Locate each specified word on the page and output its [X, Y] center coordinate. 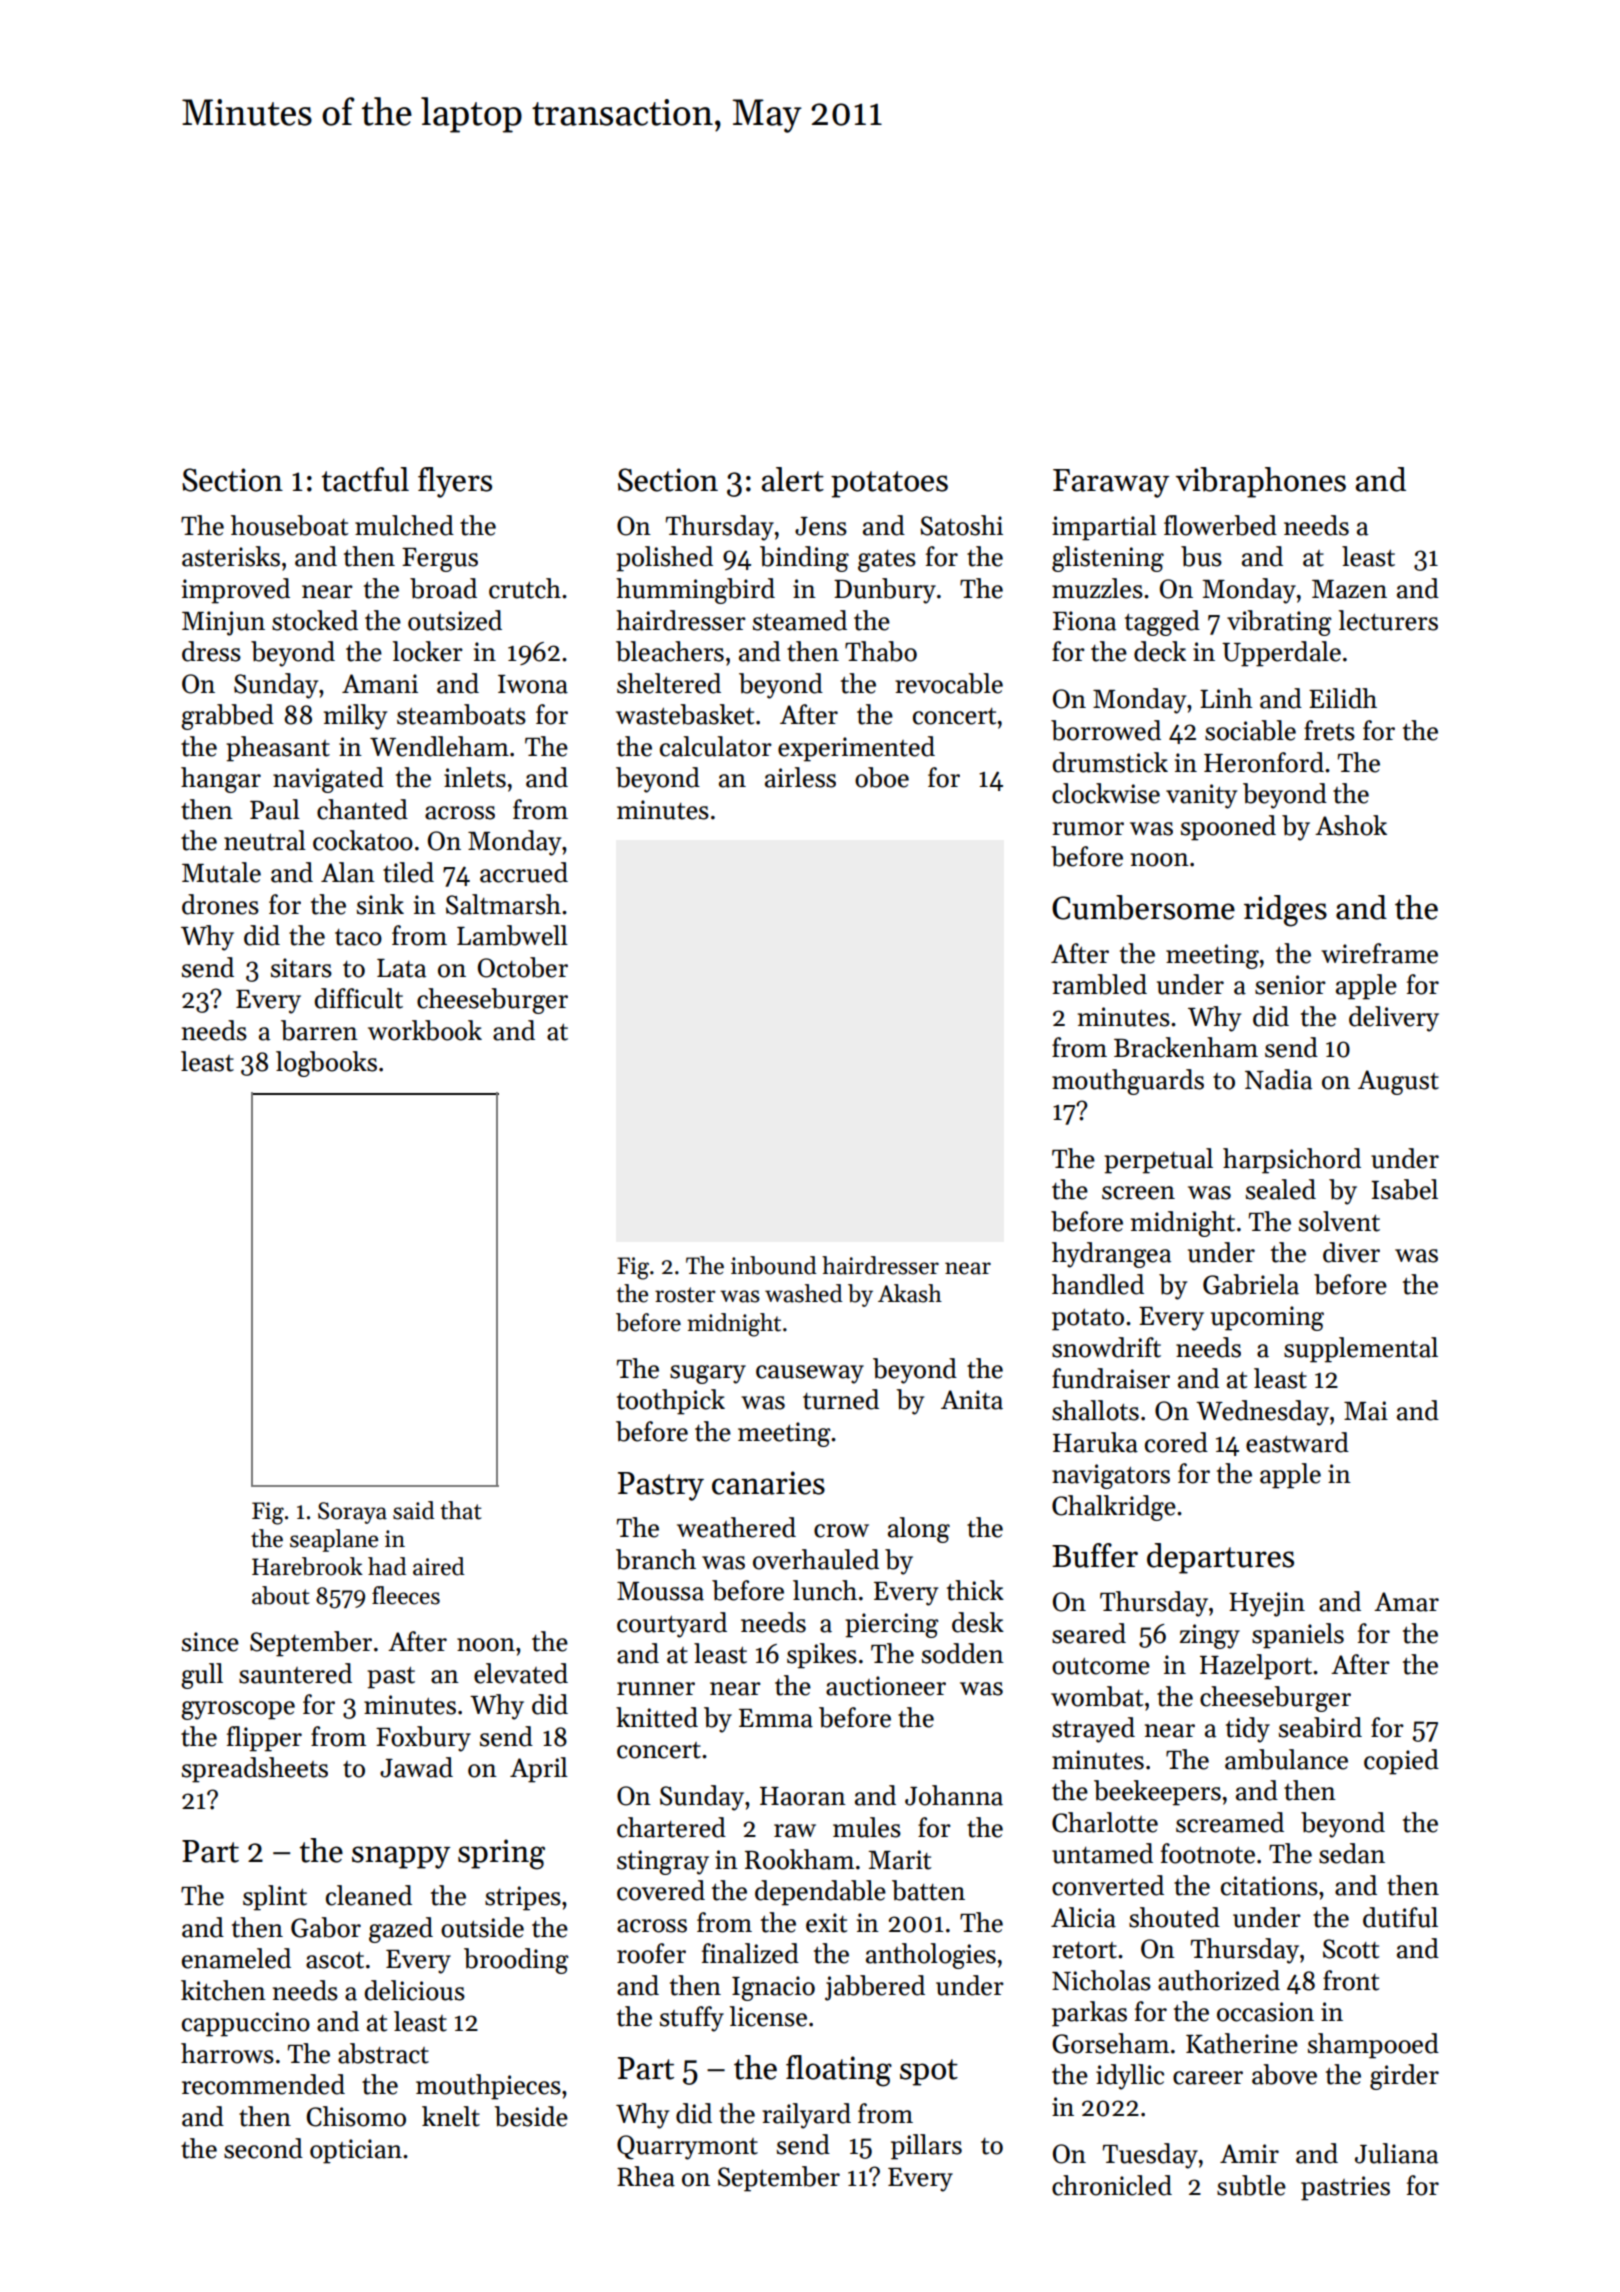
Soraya [352, 1513]
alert [792, 479]
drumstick [1110, 762]
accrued [524, 872]
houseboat [289, 525]
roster [685, 1295]
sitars [301, 968]
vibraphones [1261, 482]
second [263, 2148]
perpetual [1158, 1161]
